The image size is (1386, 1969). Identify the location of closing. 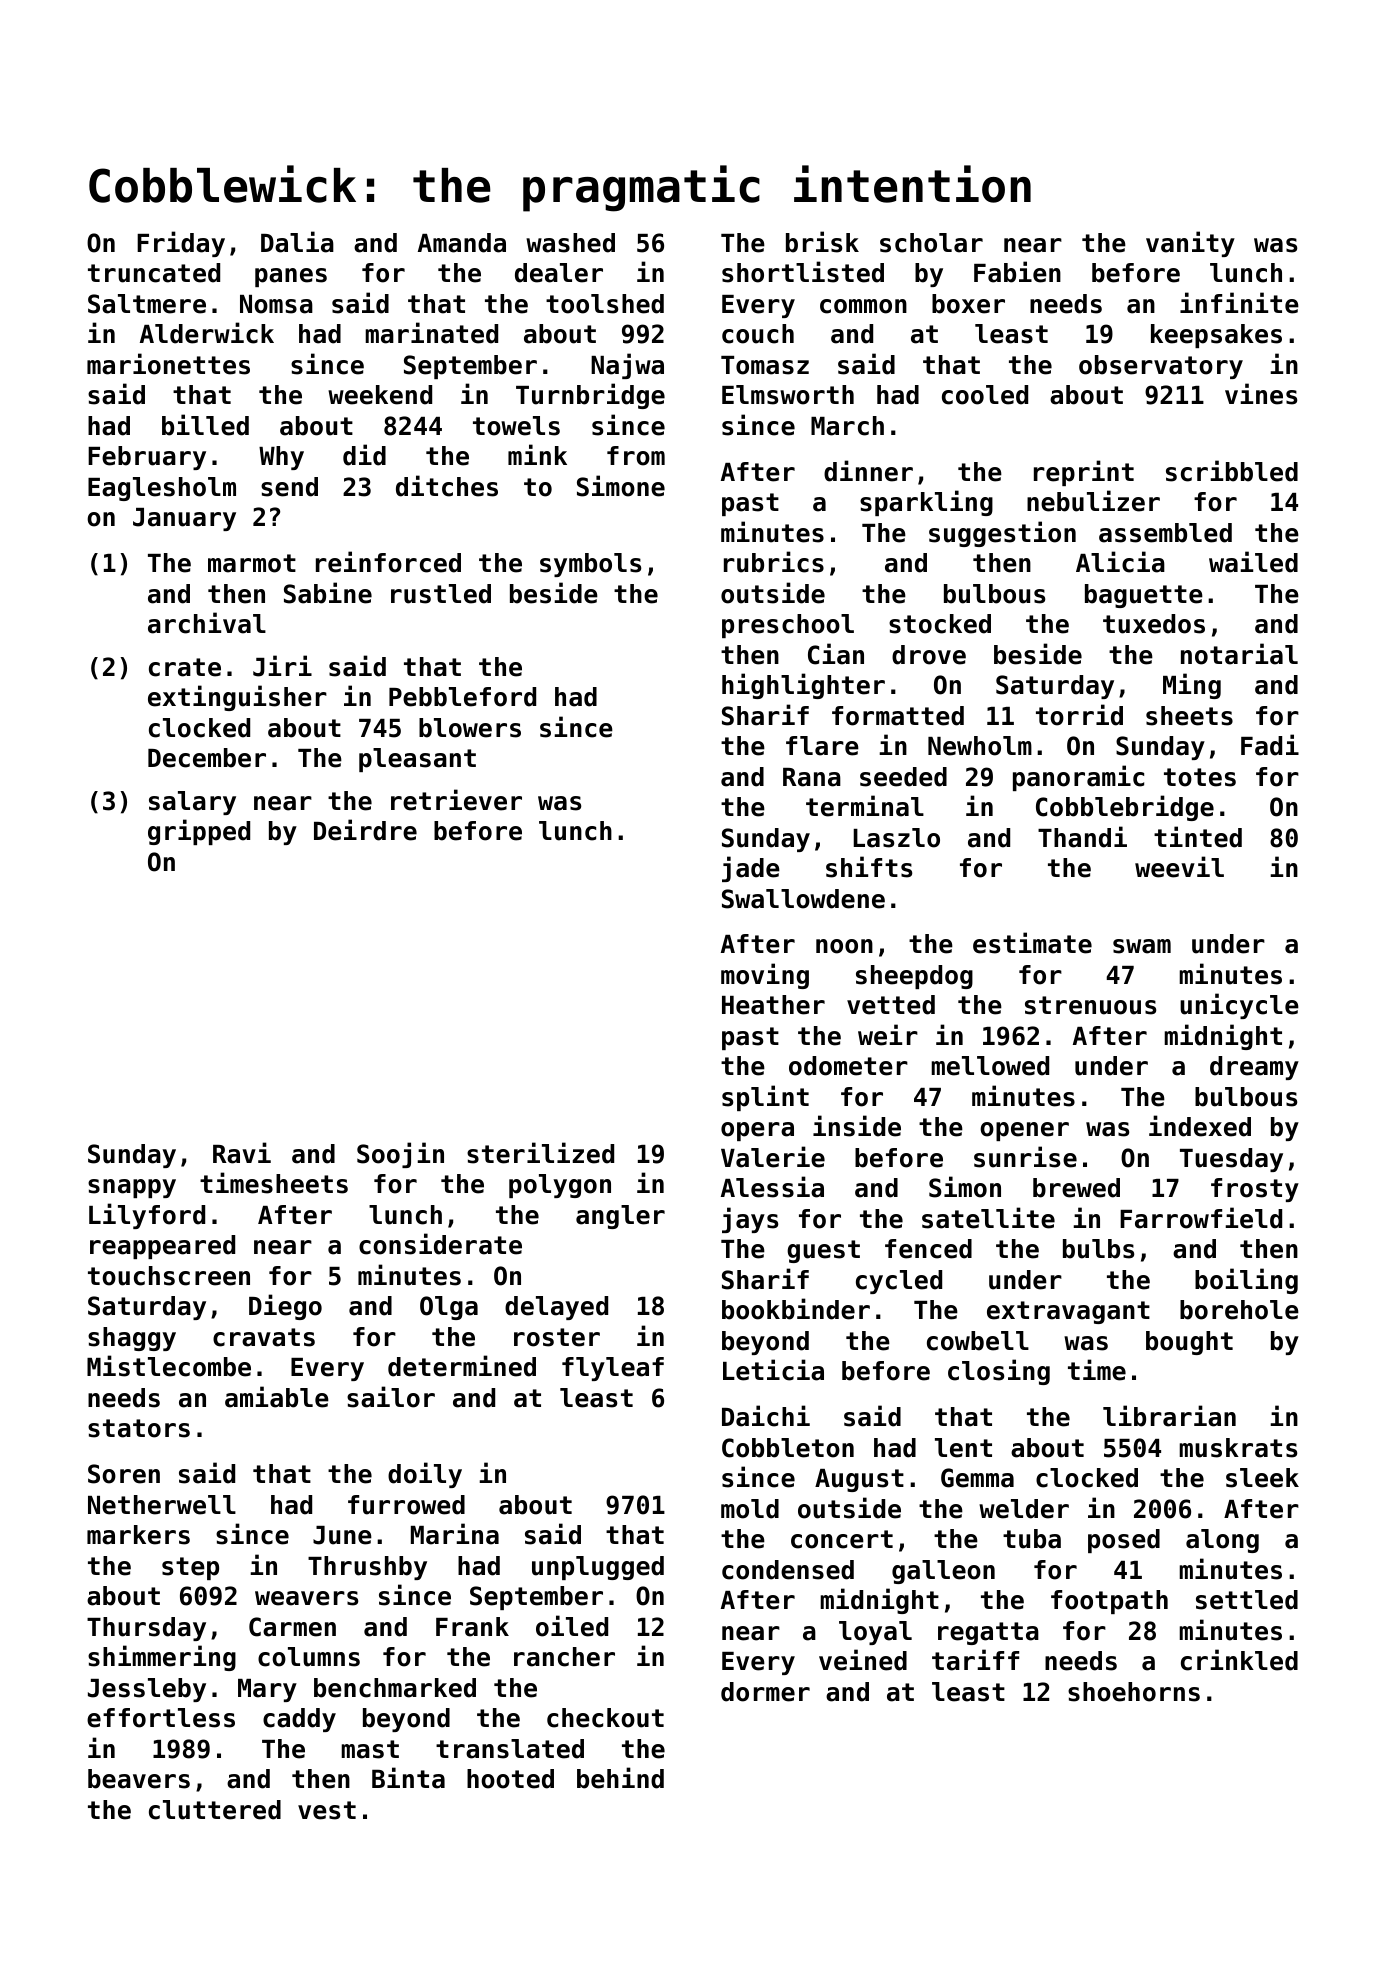
(999, 1372).
